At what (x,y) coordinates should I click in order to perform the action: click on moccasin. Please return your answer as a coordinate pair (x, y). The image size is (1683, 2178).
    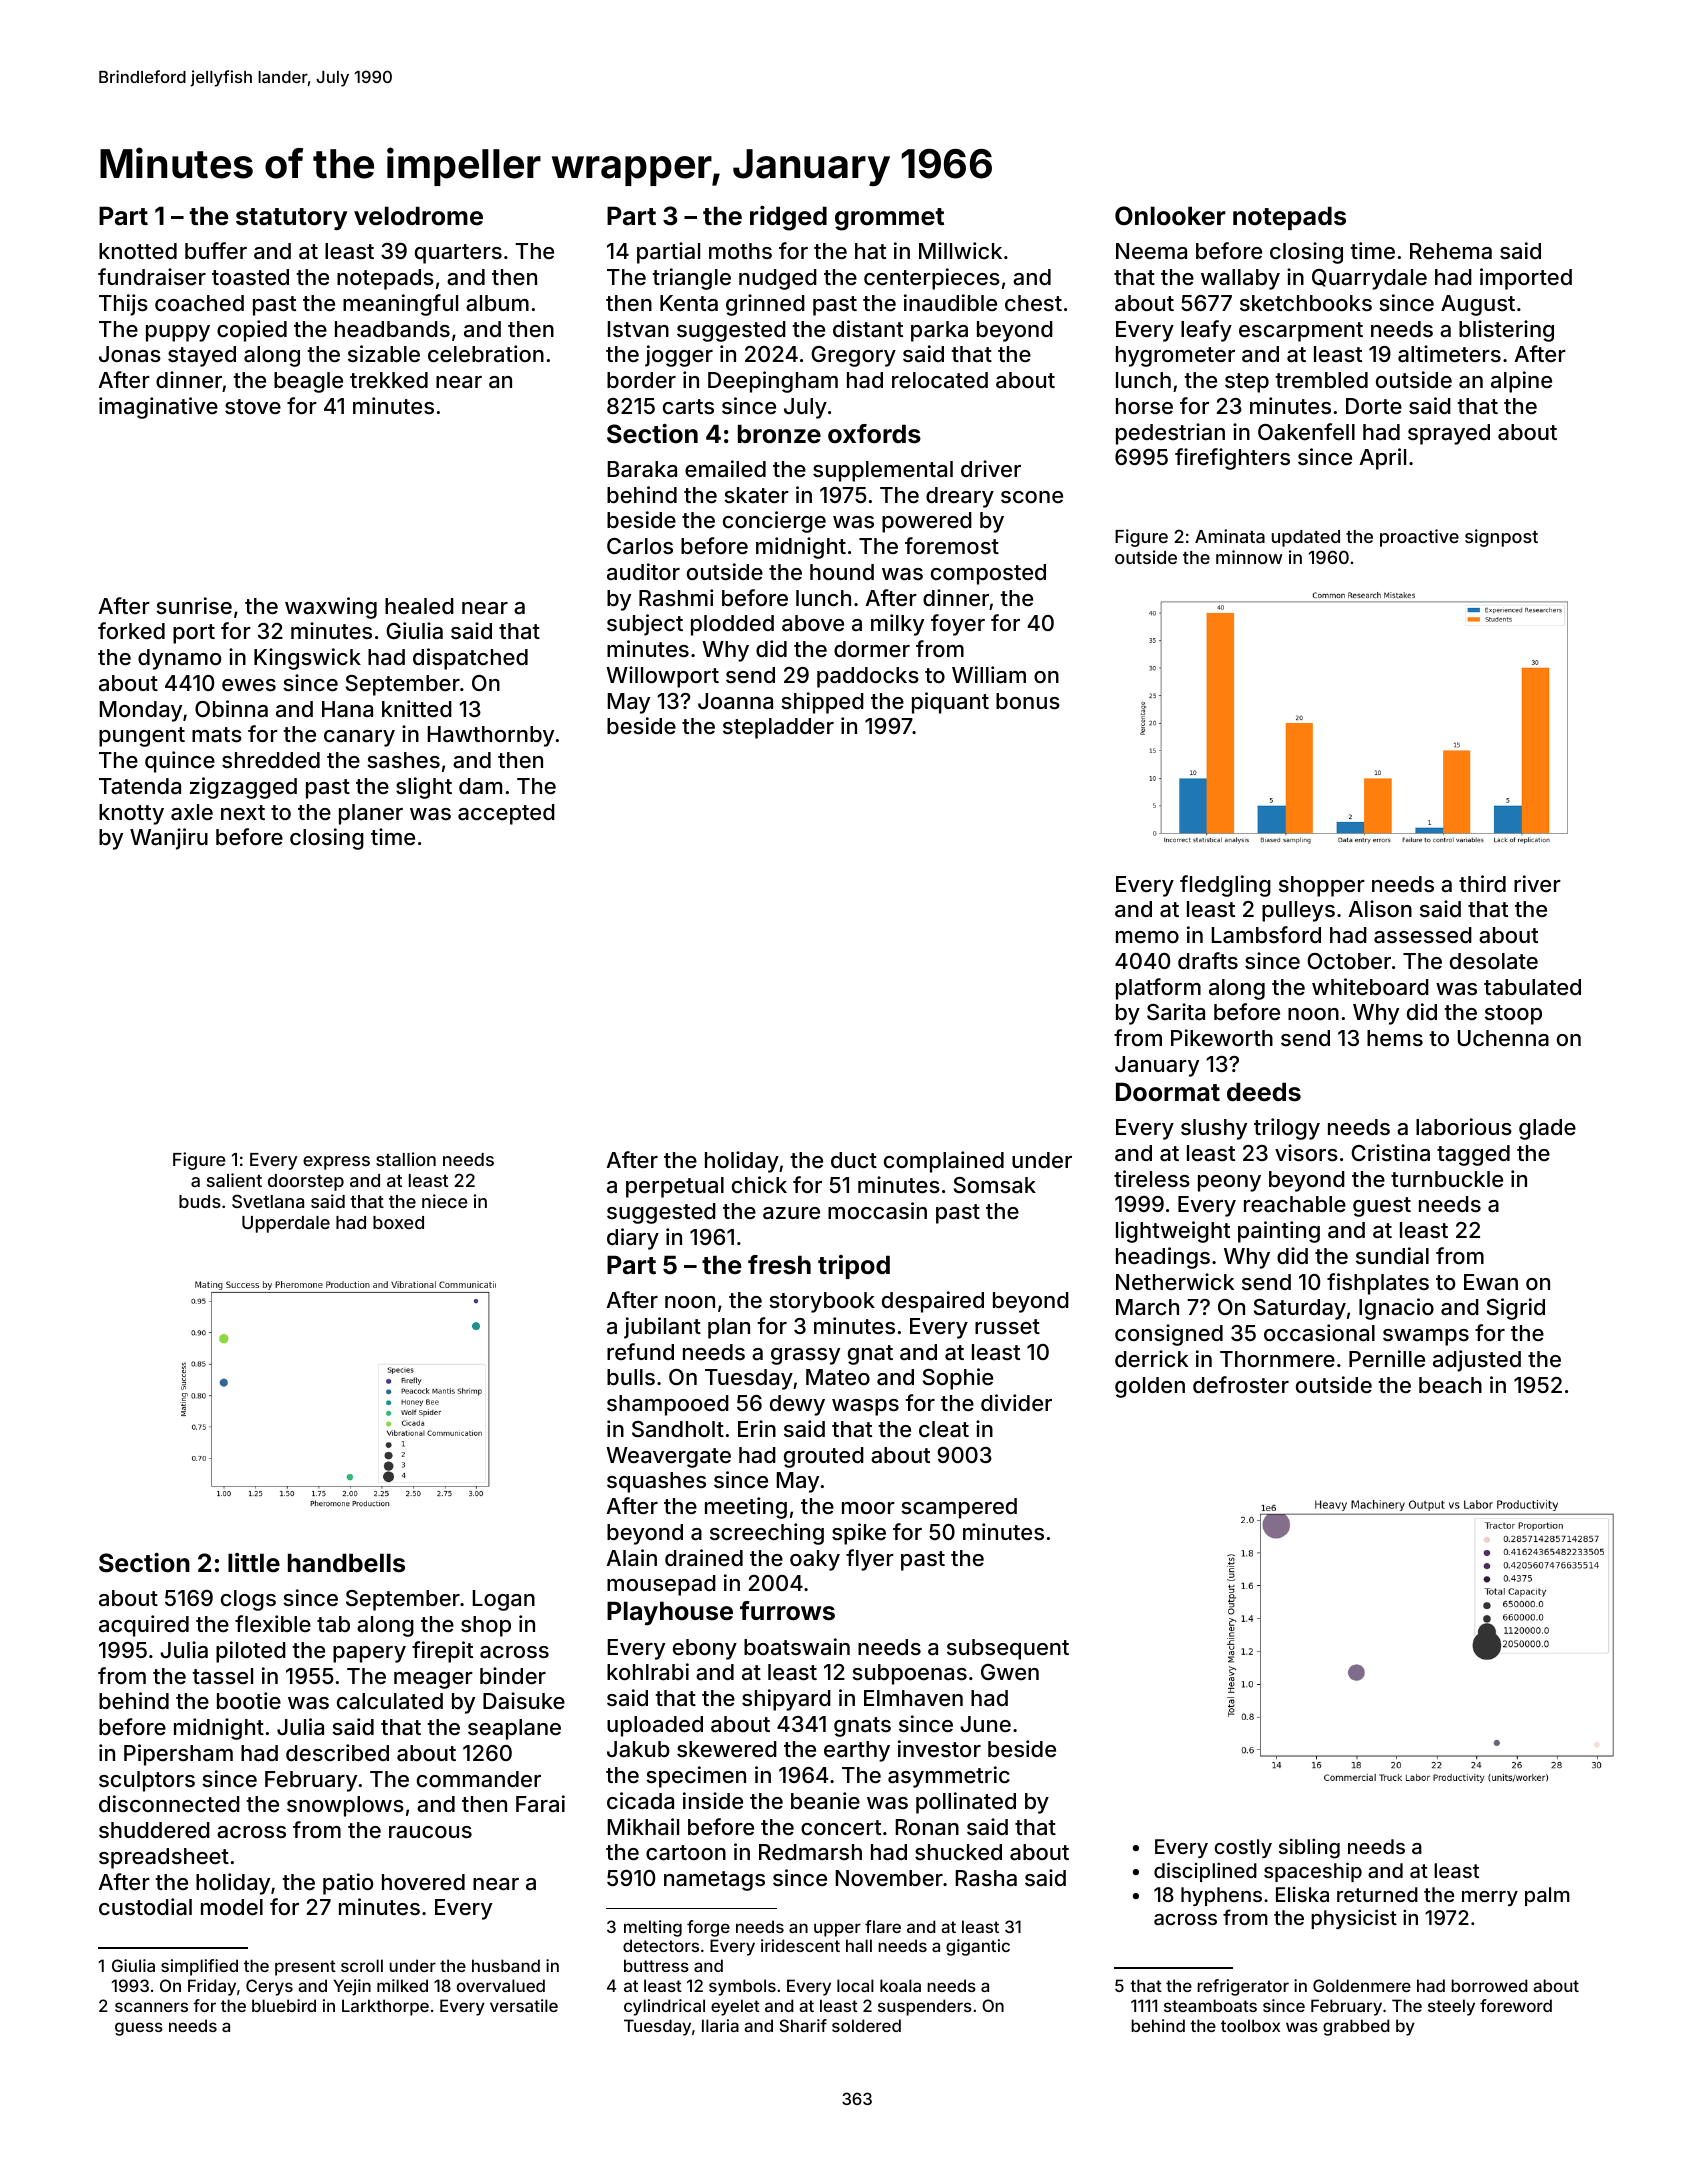
    Looking at the image, I should click on (877, 1211).
